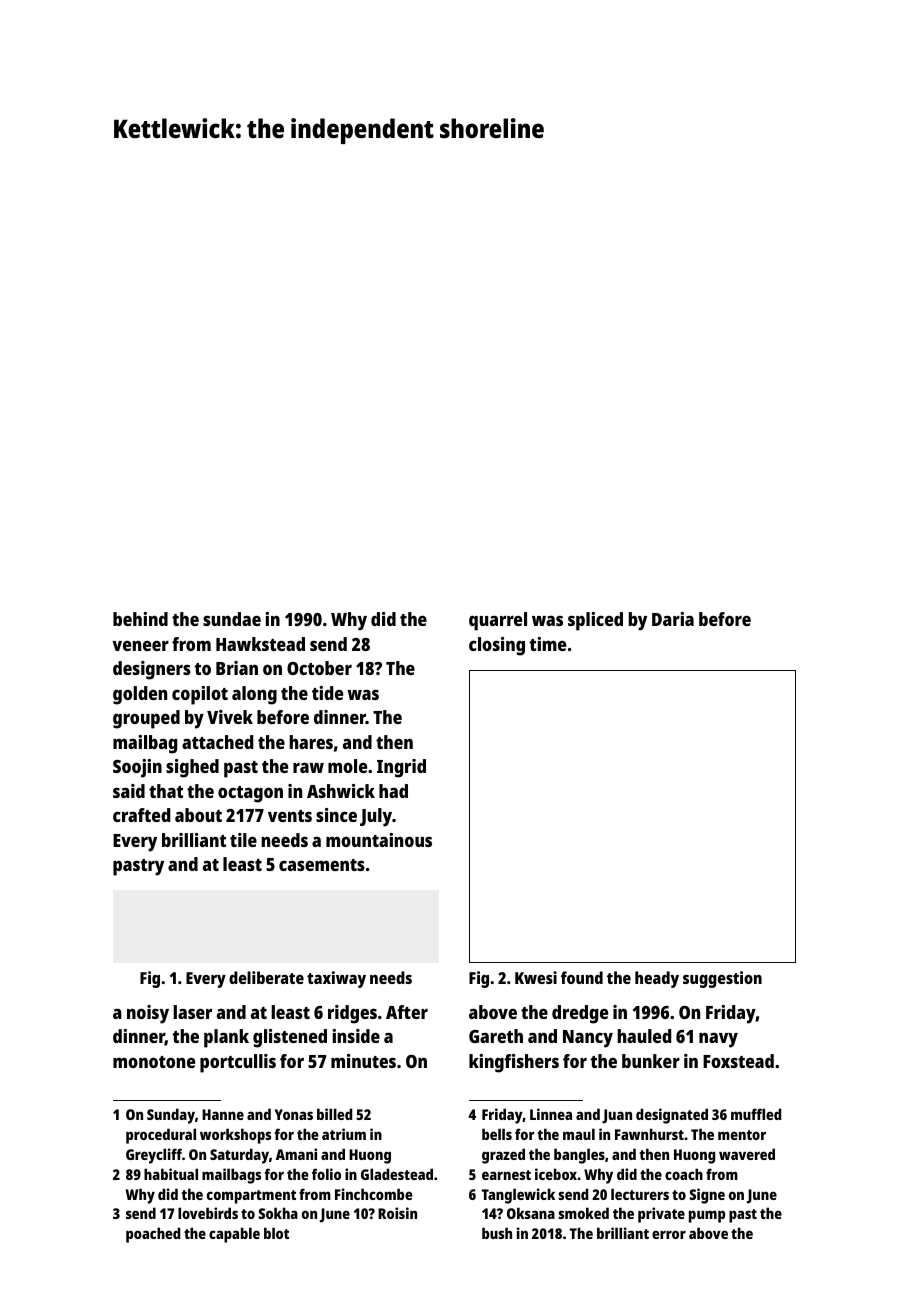  What do you see at coordinates (243, 840) in the screenshot?
I see `tile` at bounding box center [243, 840].
